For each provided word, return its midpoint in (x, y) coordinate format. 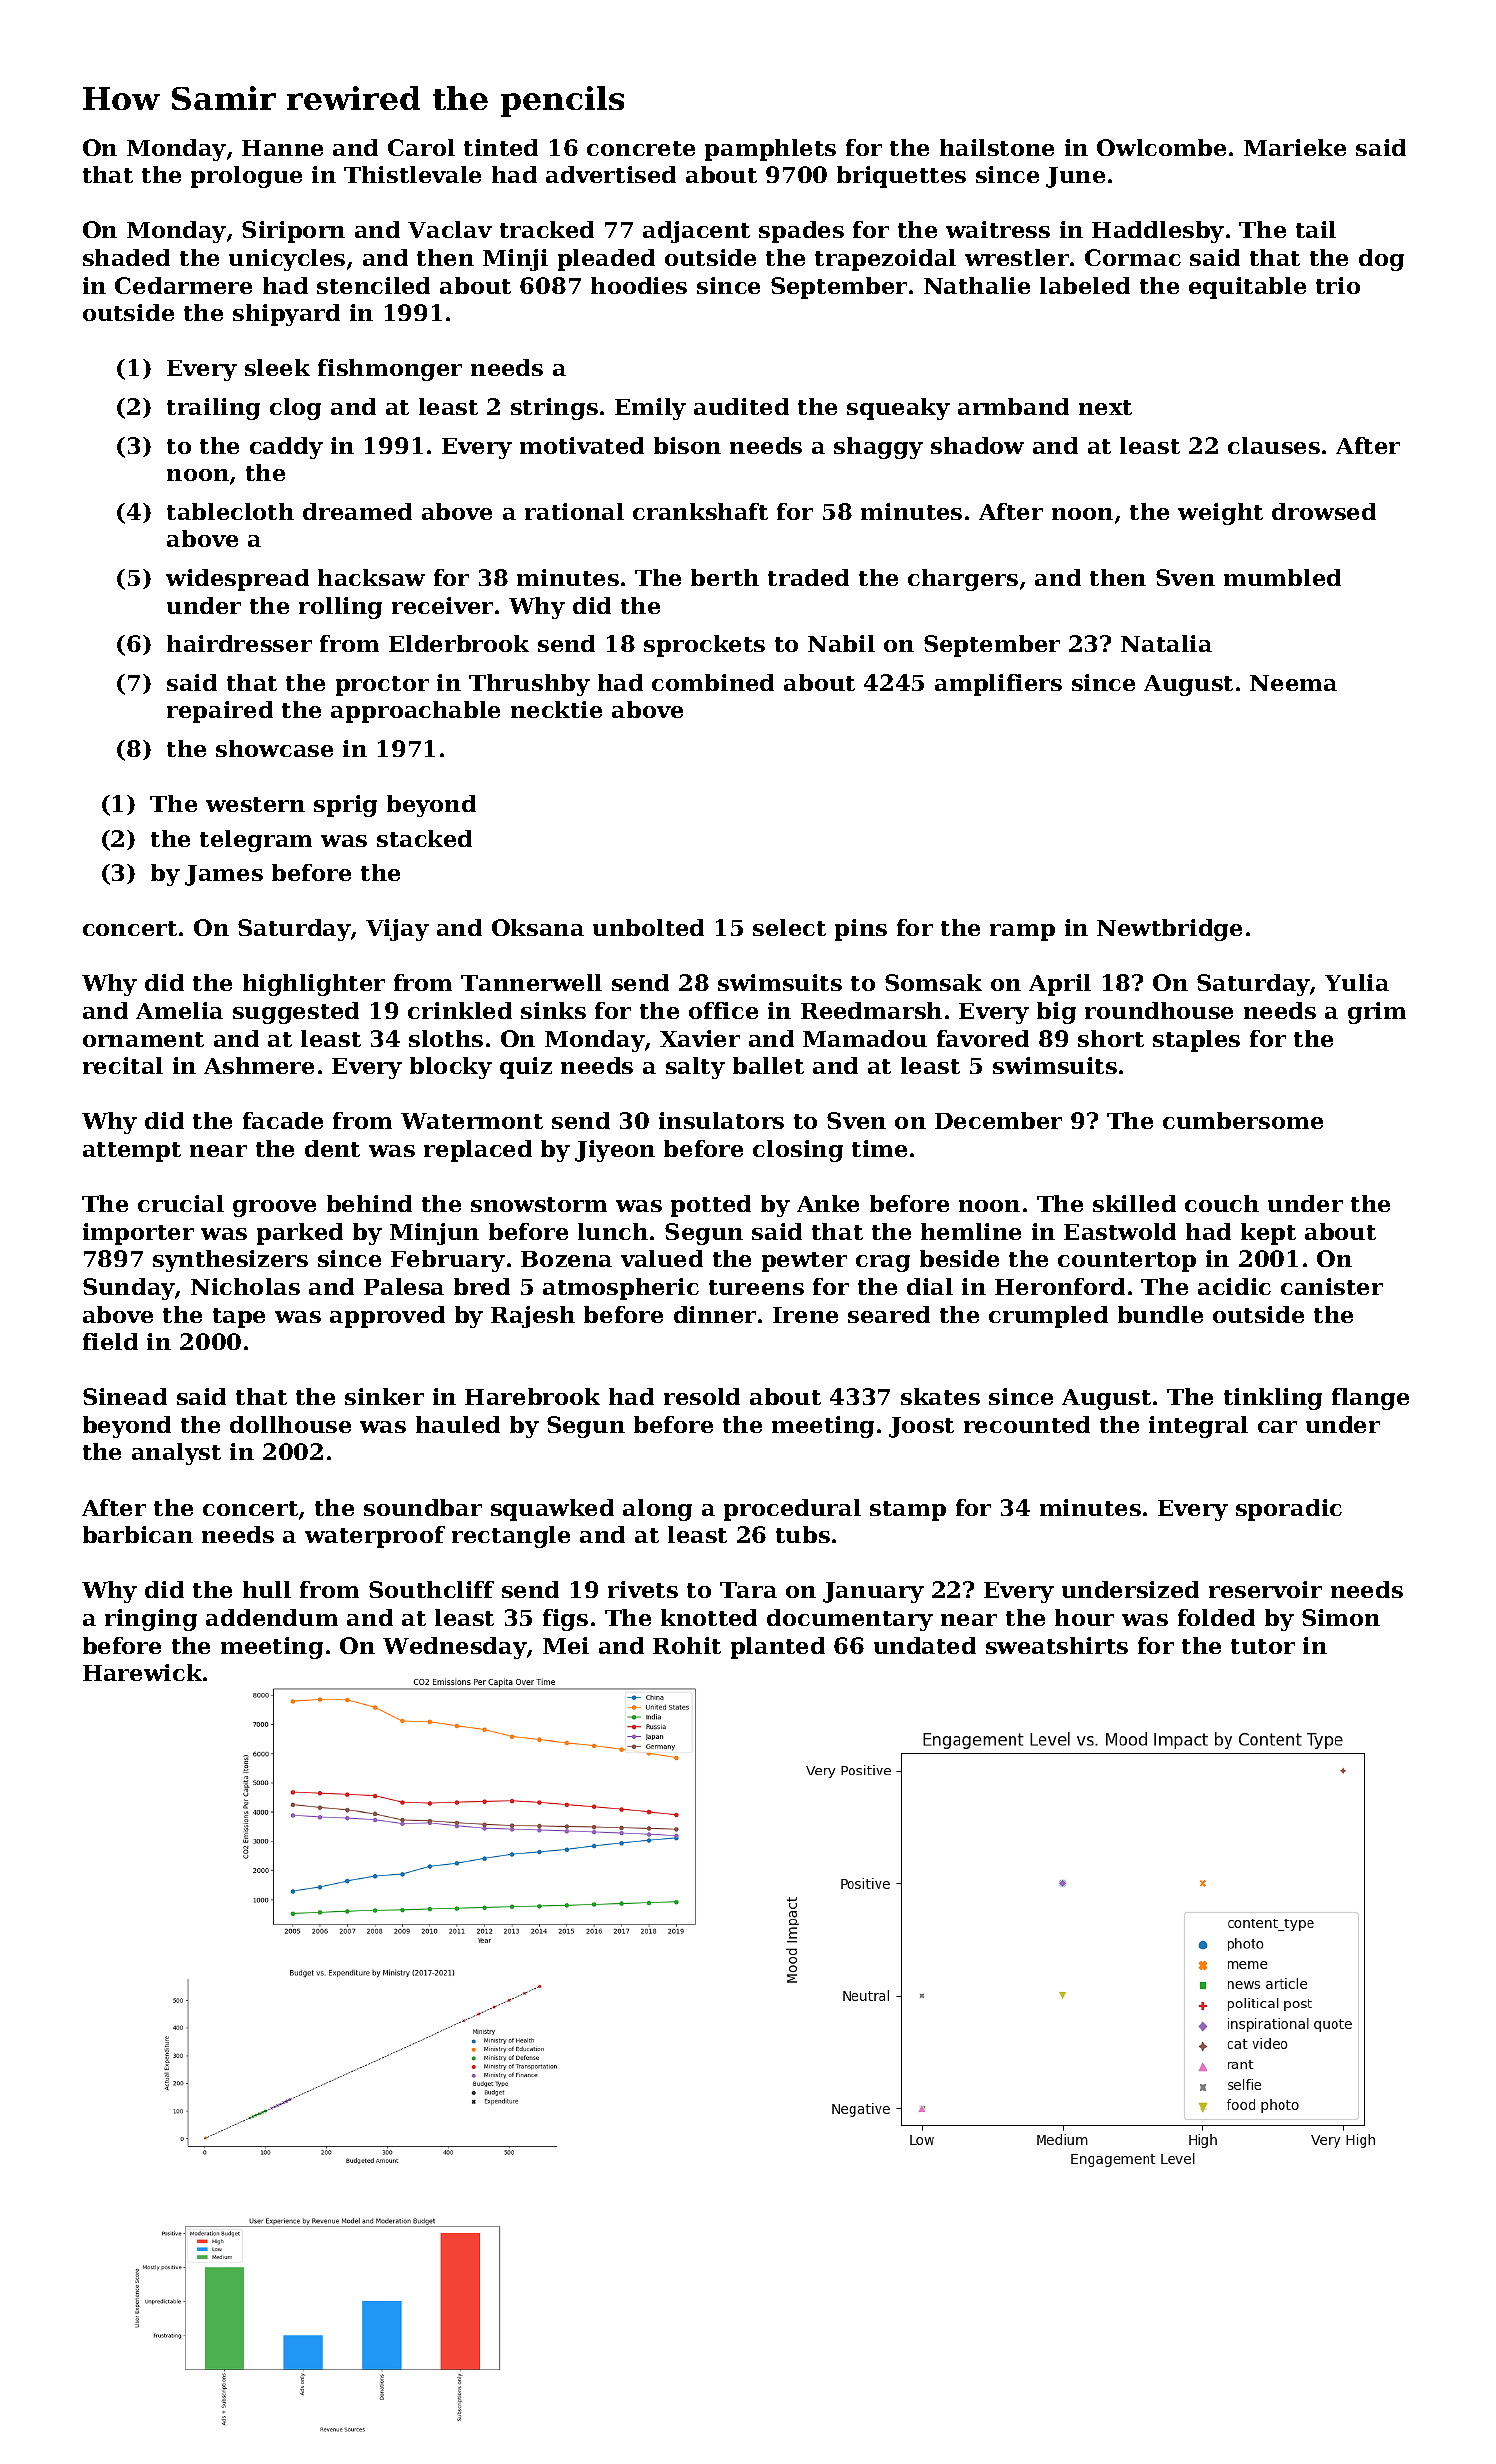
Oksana (538, 927)
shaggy (878, 448)
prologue (246, 177)
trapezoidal (885, 260)
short (1111, 1038)
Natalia (1166, 643)
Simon (1341, 1617)
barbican (138, 1534)
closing (798, 1151)
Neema (1293, 683)
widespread (237, 580)
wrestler (1017, 257)
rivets (643, 1589)
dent (332, 1148)
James (224, 875)
